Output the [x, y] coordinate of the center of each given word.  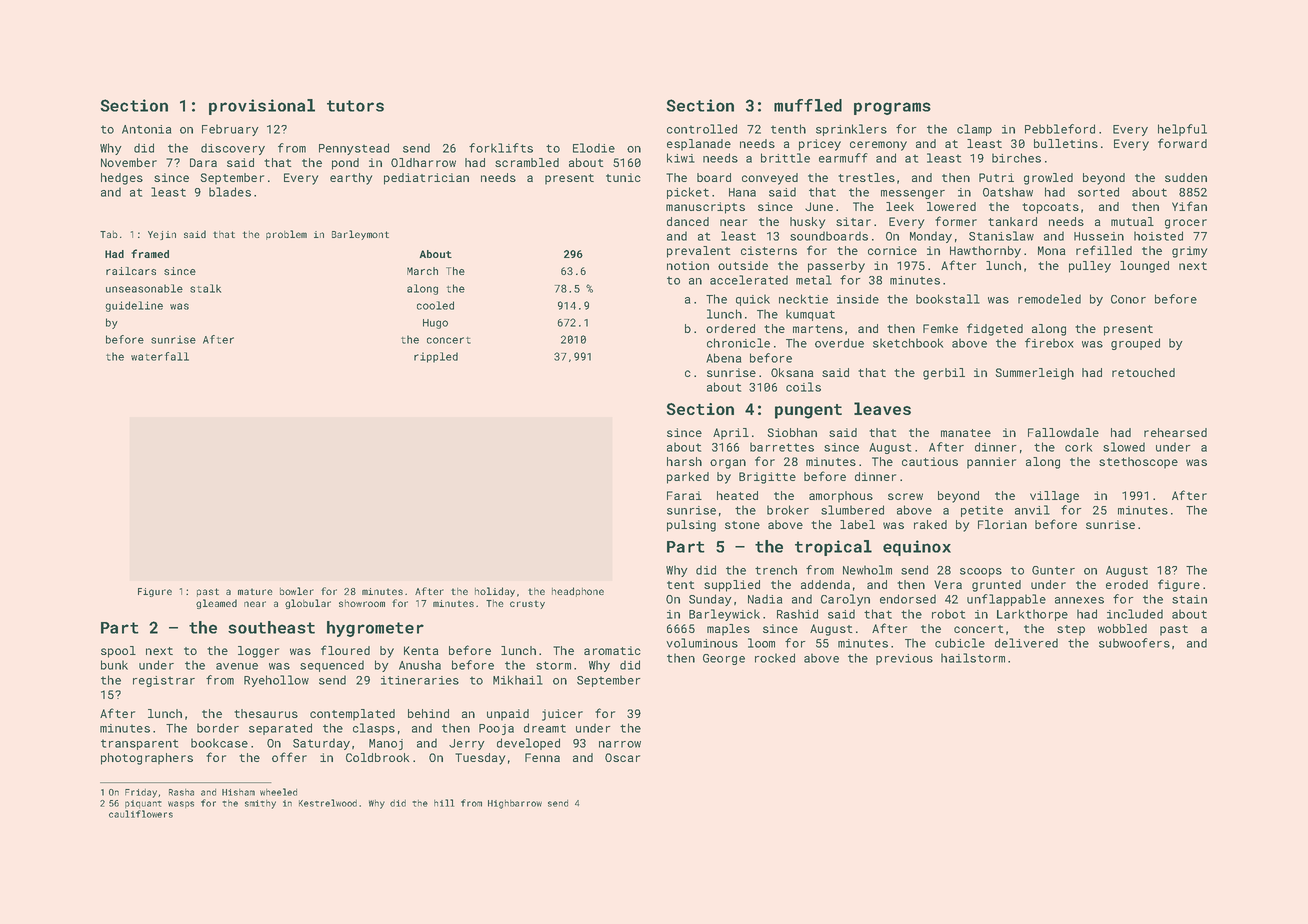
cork [1078, 447]
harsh [684, 461]
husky [807, 223]
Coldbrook [377, 757]
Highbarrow [515, 804]
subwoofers [1134, 643]
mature [255, 591]
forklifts [501, 148]
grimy [1189, 252]
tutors [355, 106]
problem [286, 235]
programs [892, 108]
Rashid [797, 614]
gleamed [216, 604]
